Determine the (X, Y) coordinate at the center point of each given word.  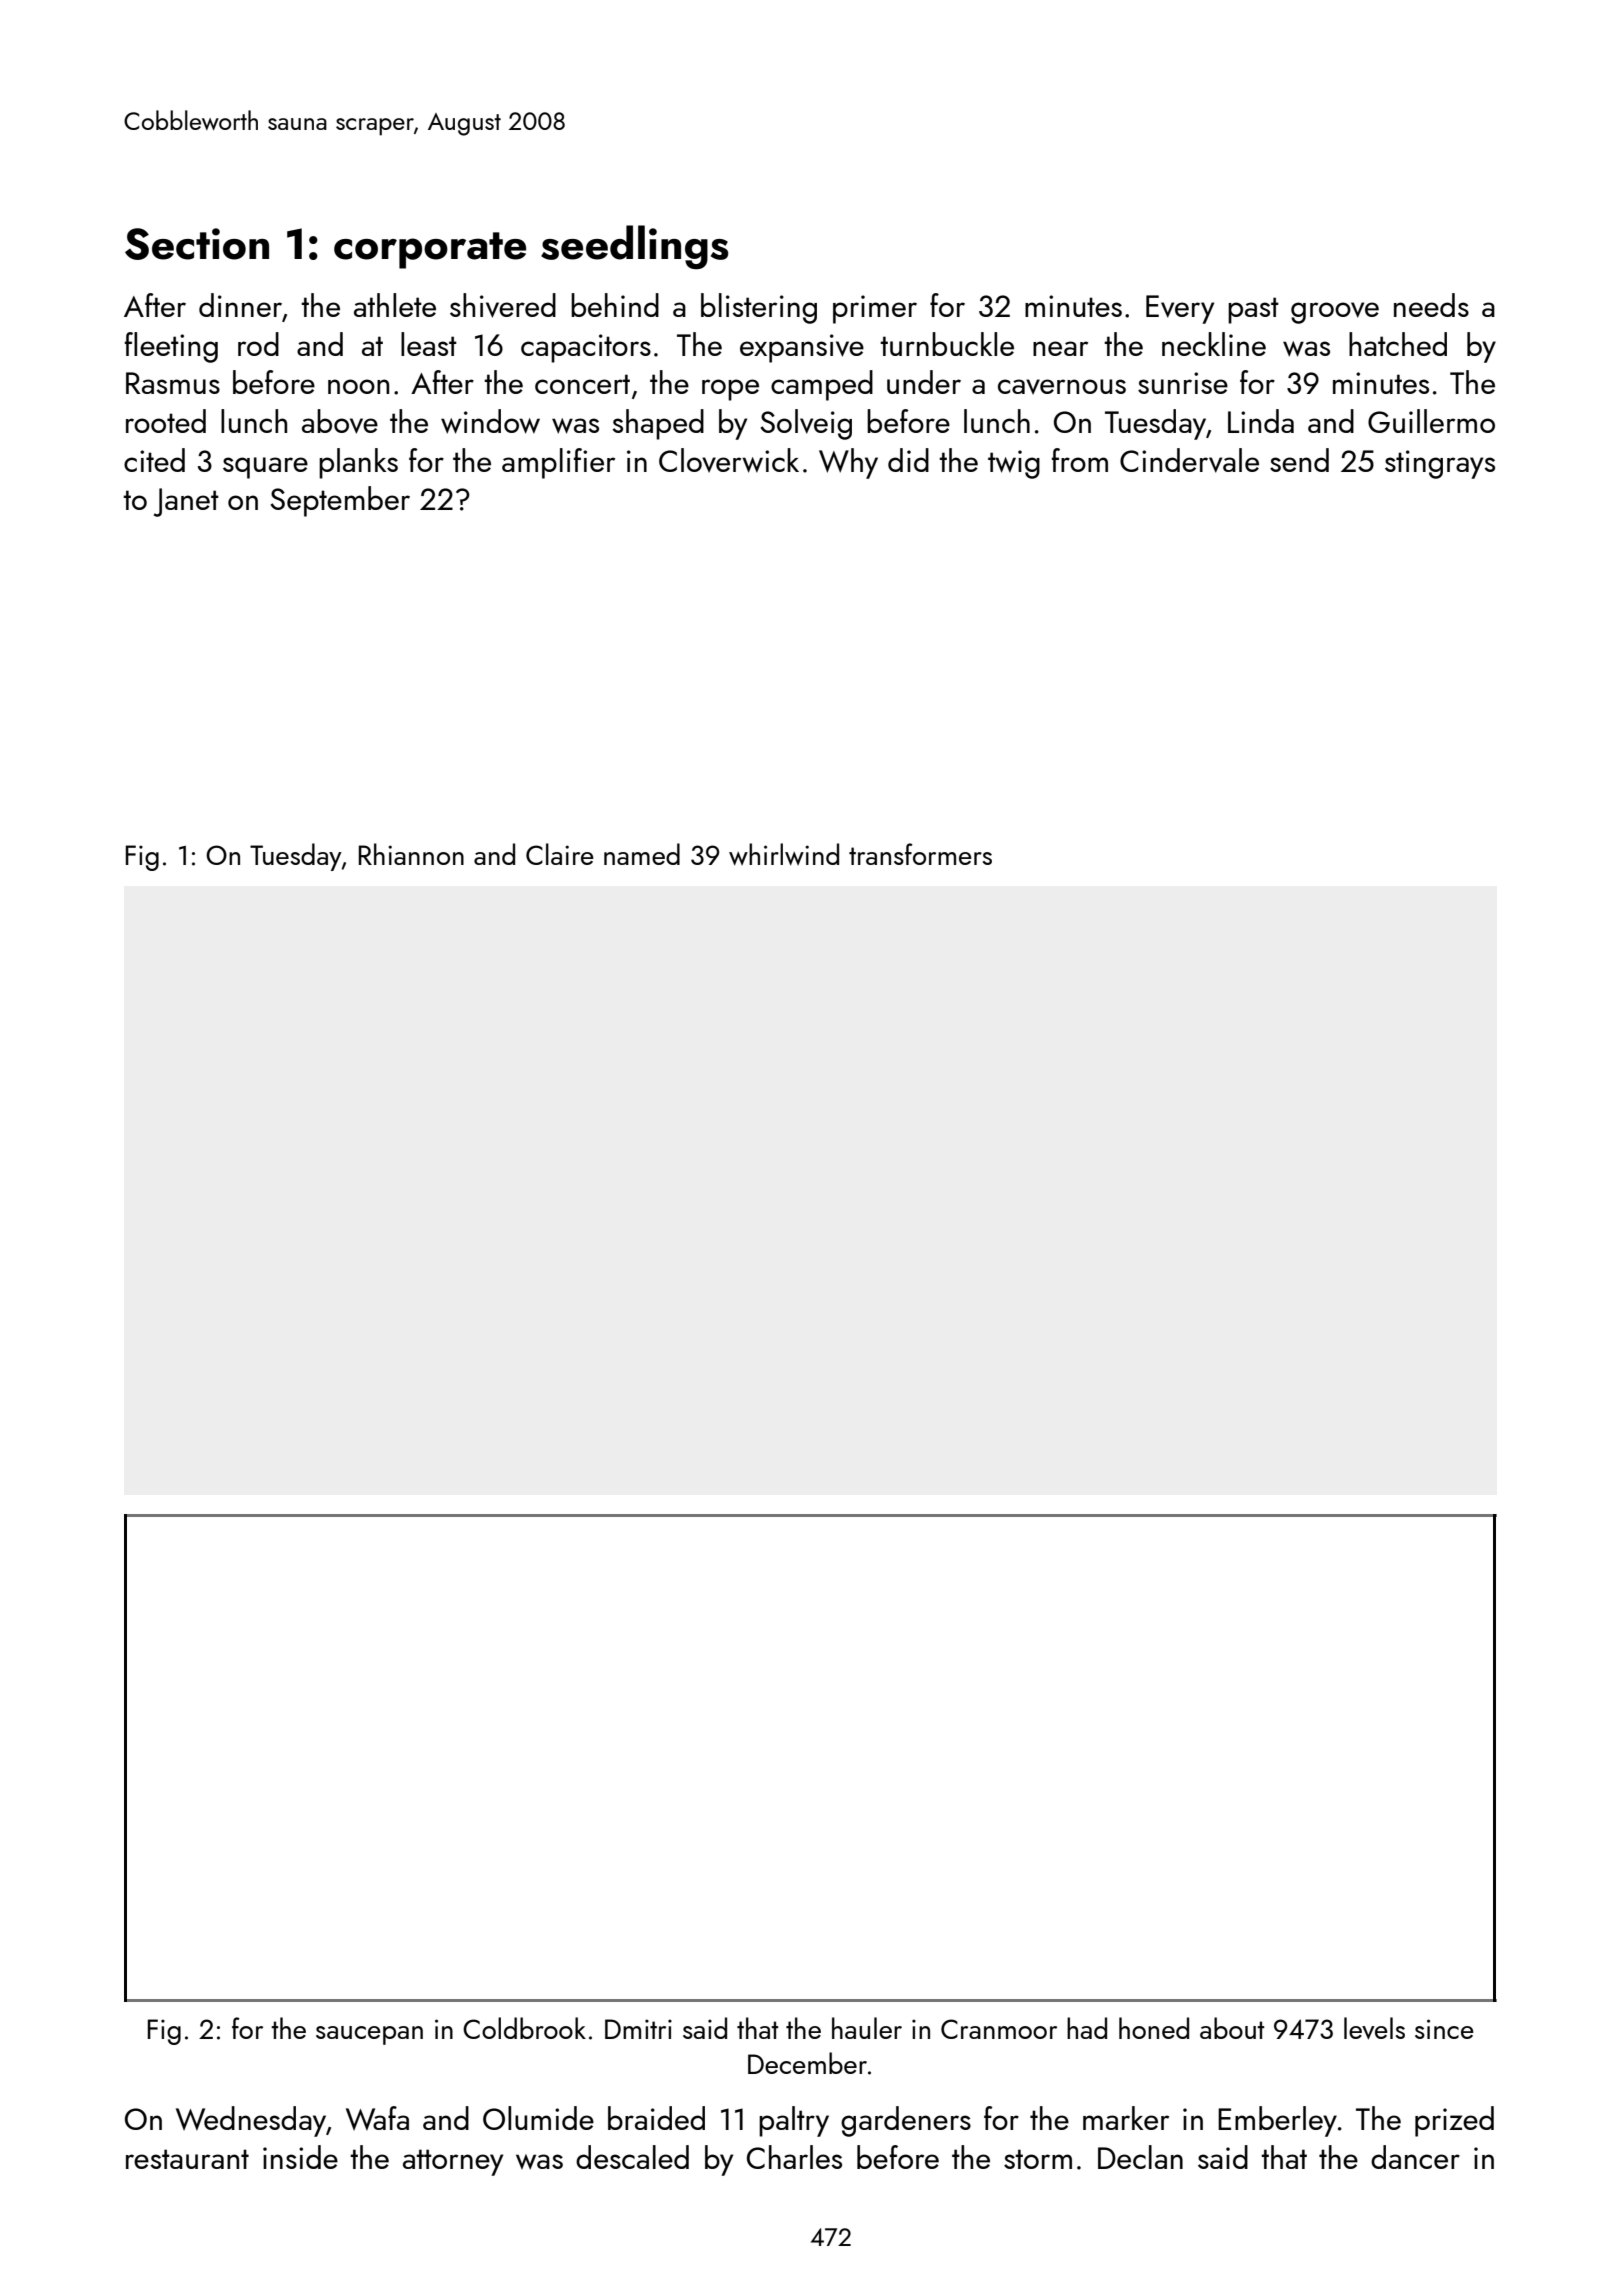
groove (1335, 313)
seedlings (635, 247)
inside (300, 2157)
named (642, 854)
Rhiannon (411, 854)
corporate (430, 250)
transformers (920, 854)
